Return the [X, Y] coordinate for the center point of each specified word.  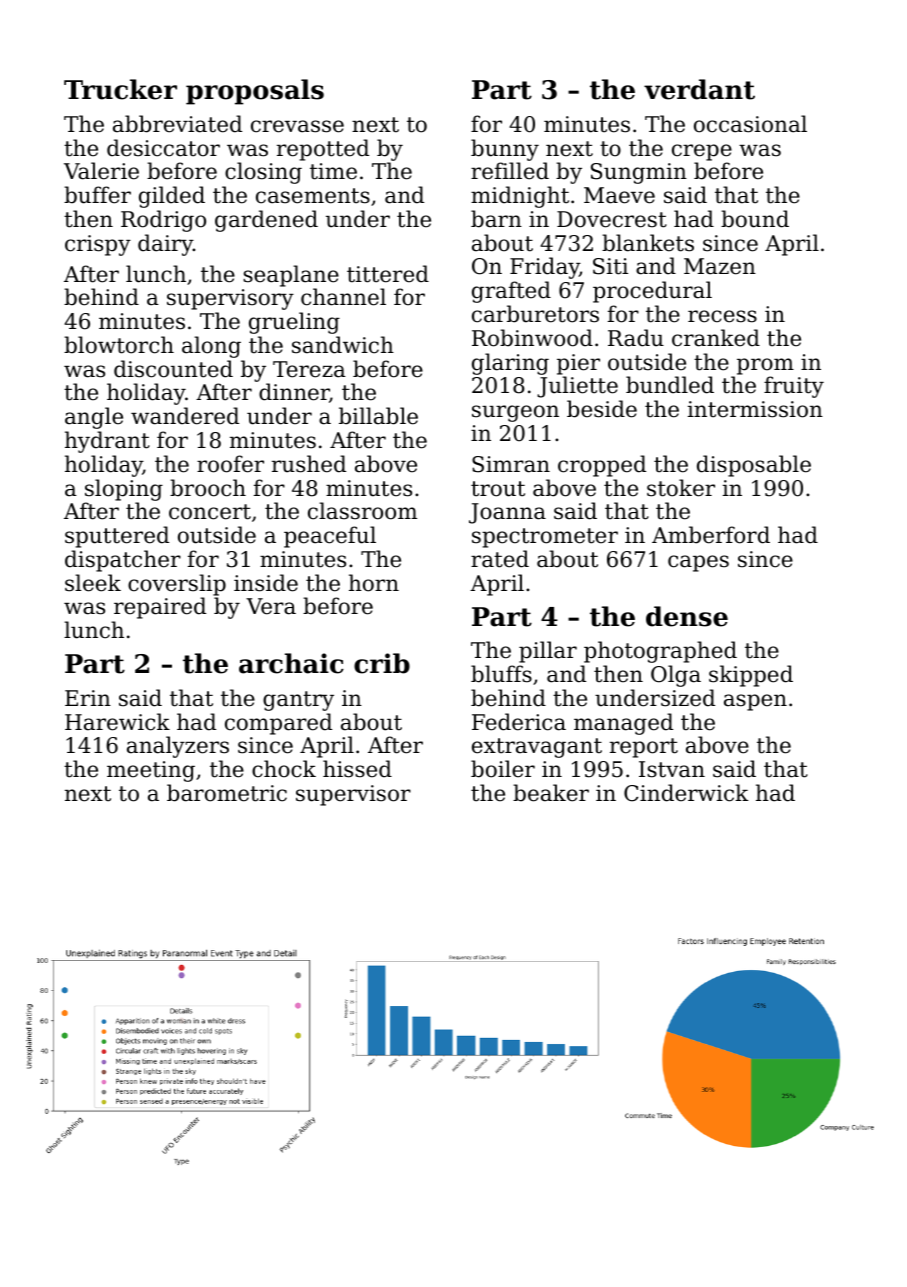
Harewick [117, 722]
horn [374, 583]
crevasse [297, 126]
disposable [754, 466]
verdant [699, 89]
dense [687, 616]
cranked [716, 338]
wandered [185, 416]
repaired [160, 608]
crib [382, 663]
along [211, 347]
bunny [505, 150]
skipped [751, 676]
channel [343, 297]
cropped [602, 466]
